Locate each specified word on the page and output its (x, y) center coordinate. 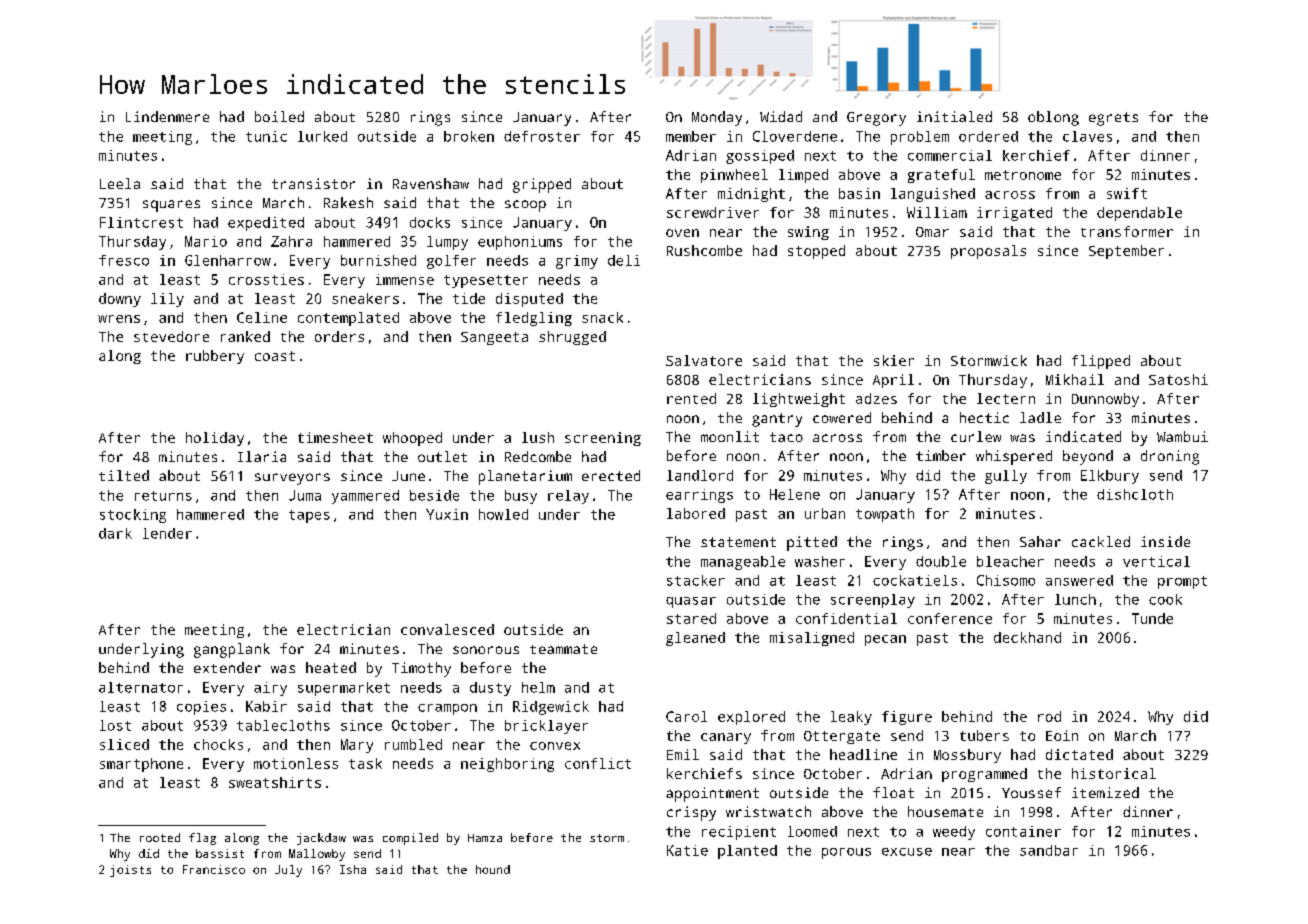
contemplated (348, 319)
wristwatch (768, 811)
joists (130, 871)
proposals (988, 252)
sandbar (1049, 850)
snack (602, 317)
